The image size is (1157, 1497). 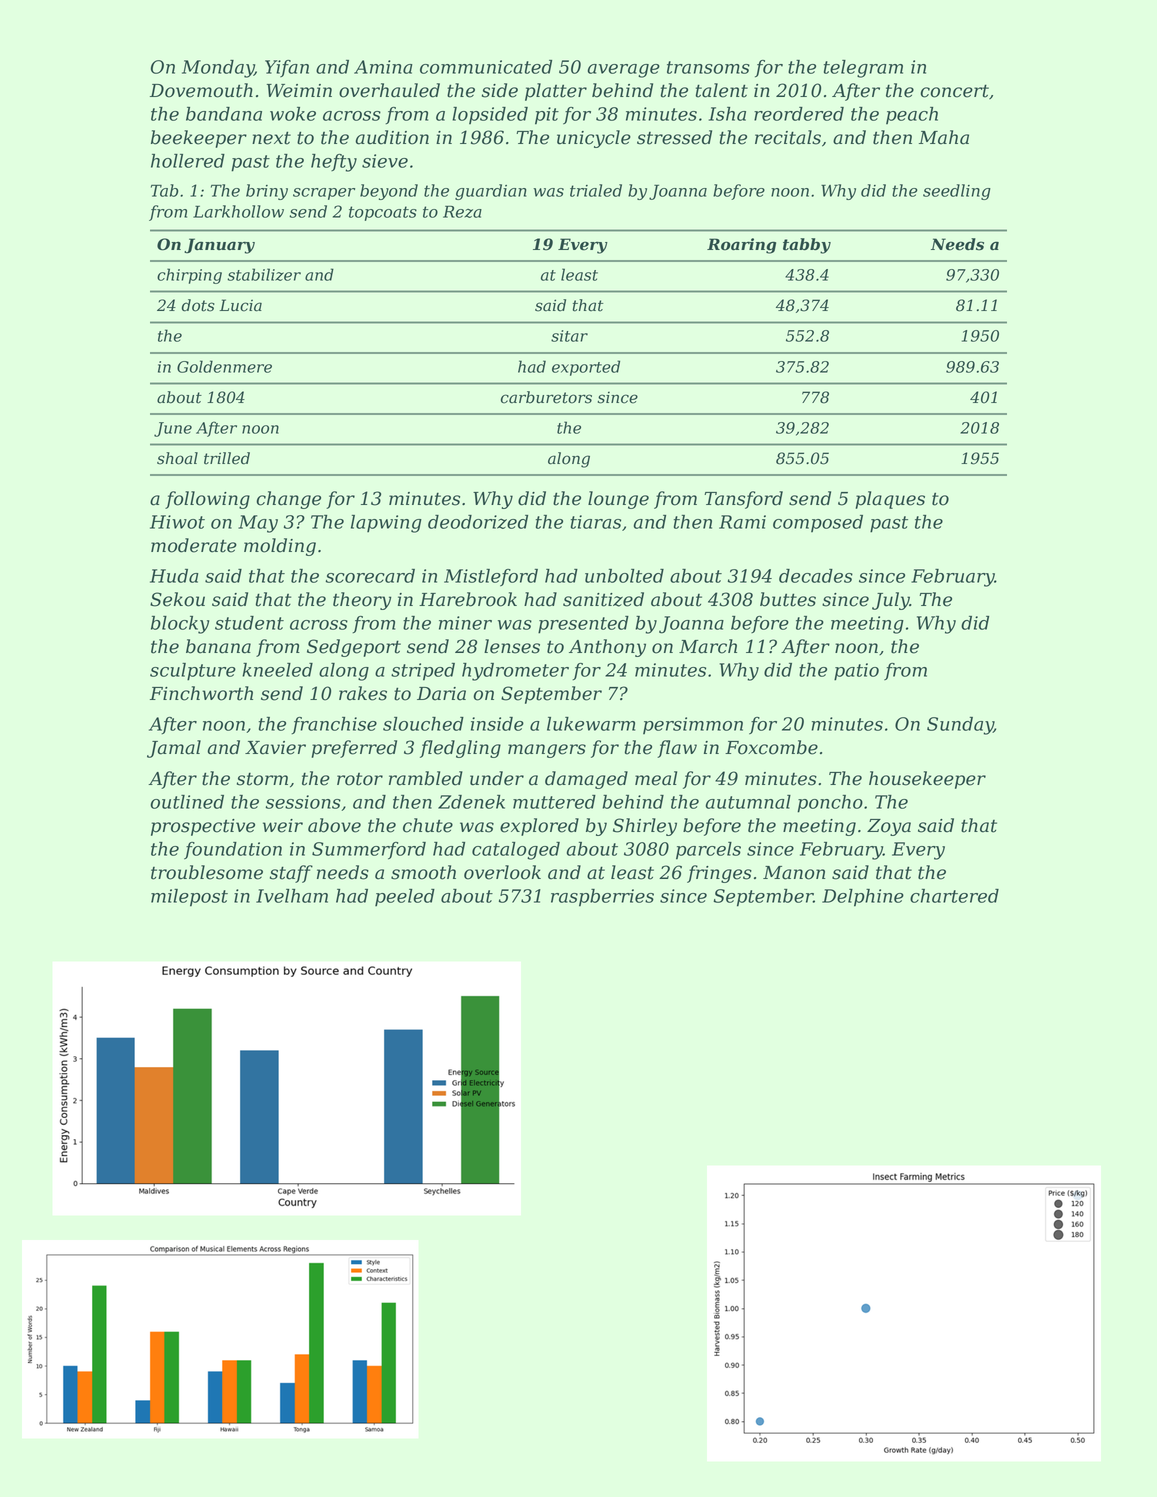 I want to click on Ivelham, so click(x=292, y=896).
